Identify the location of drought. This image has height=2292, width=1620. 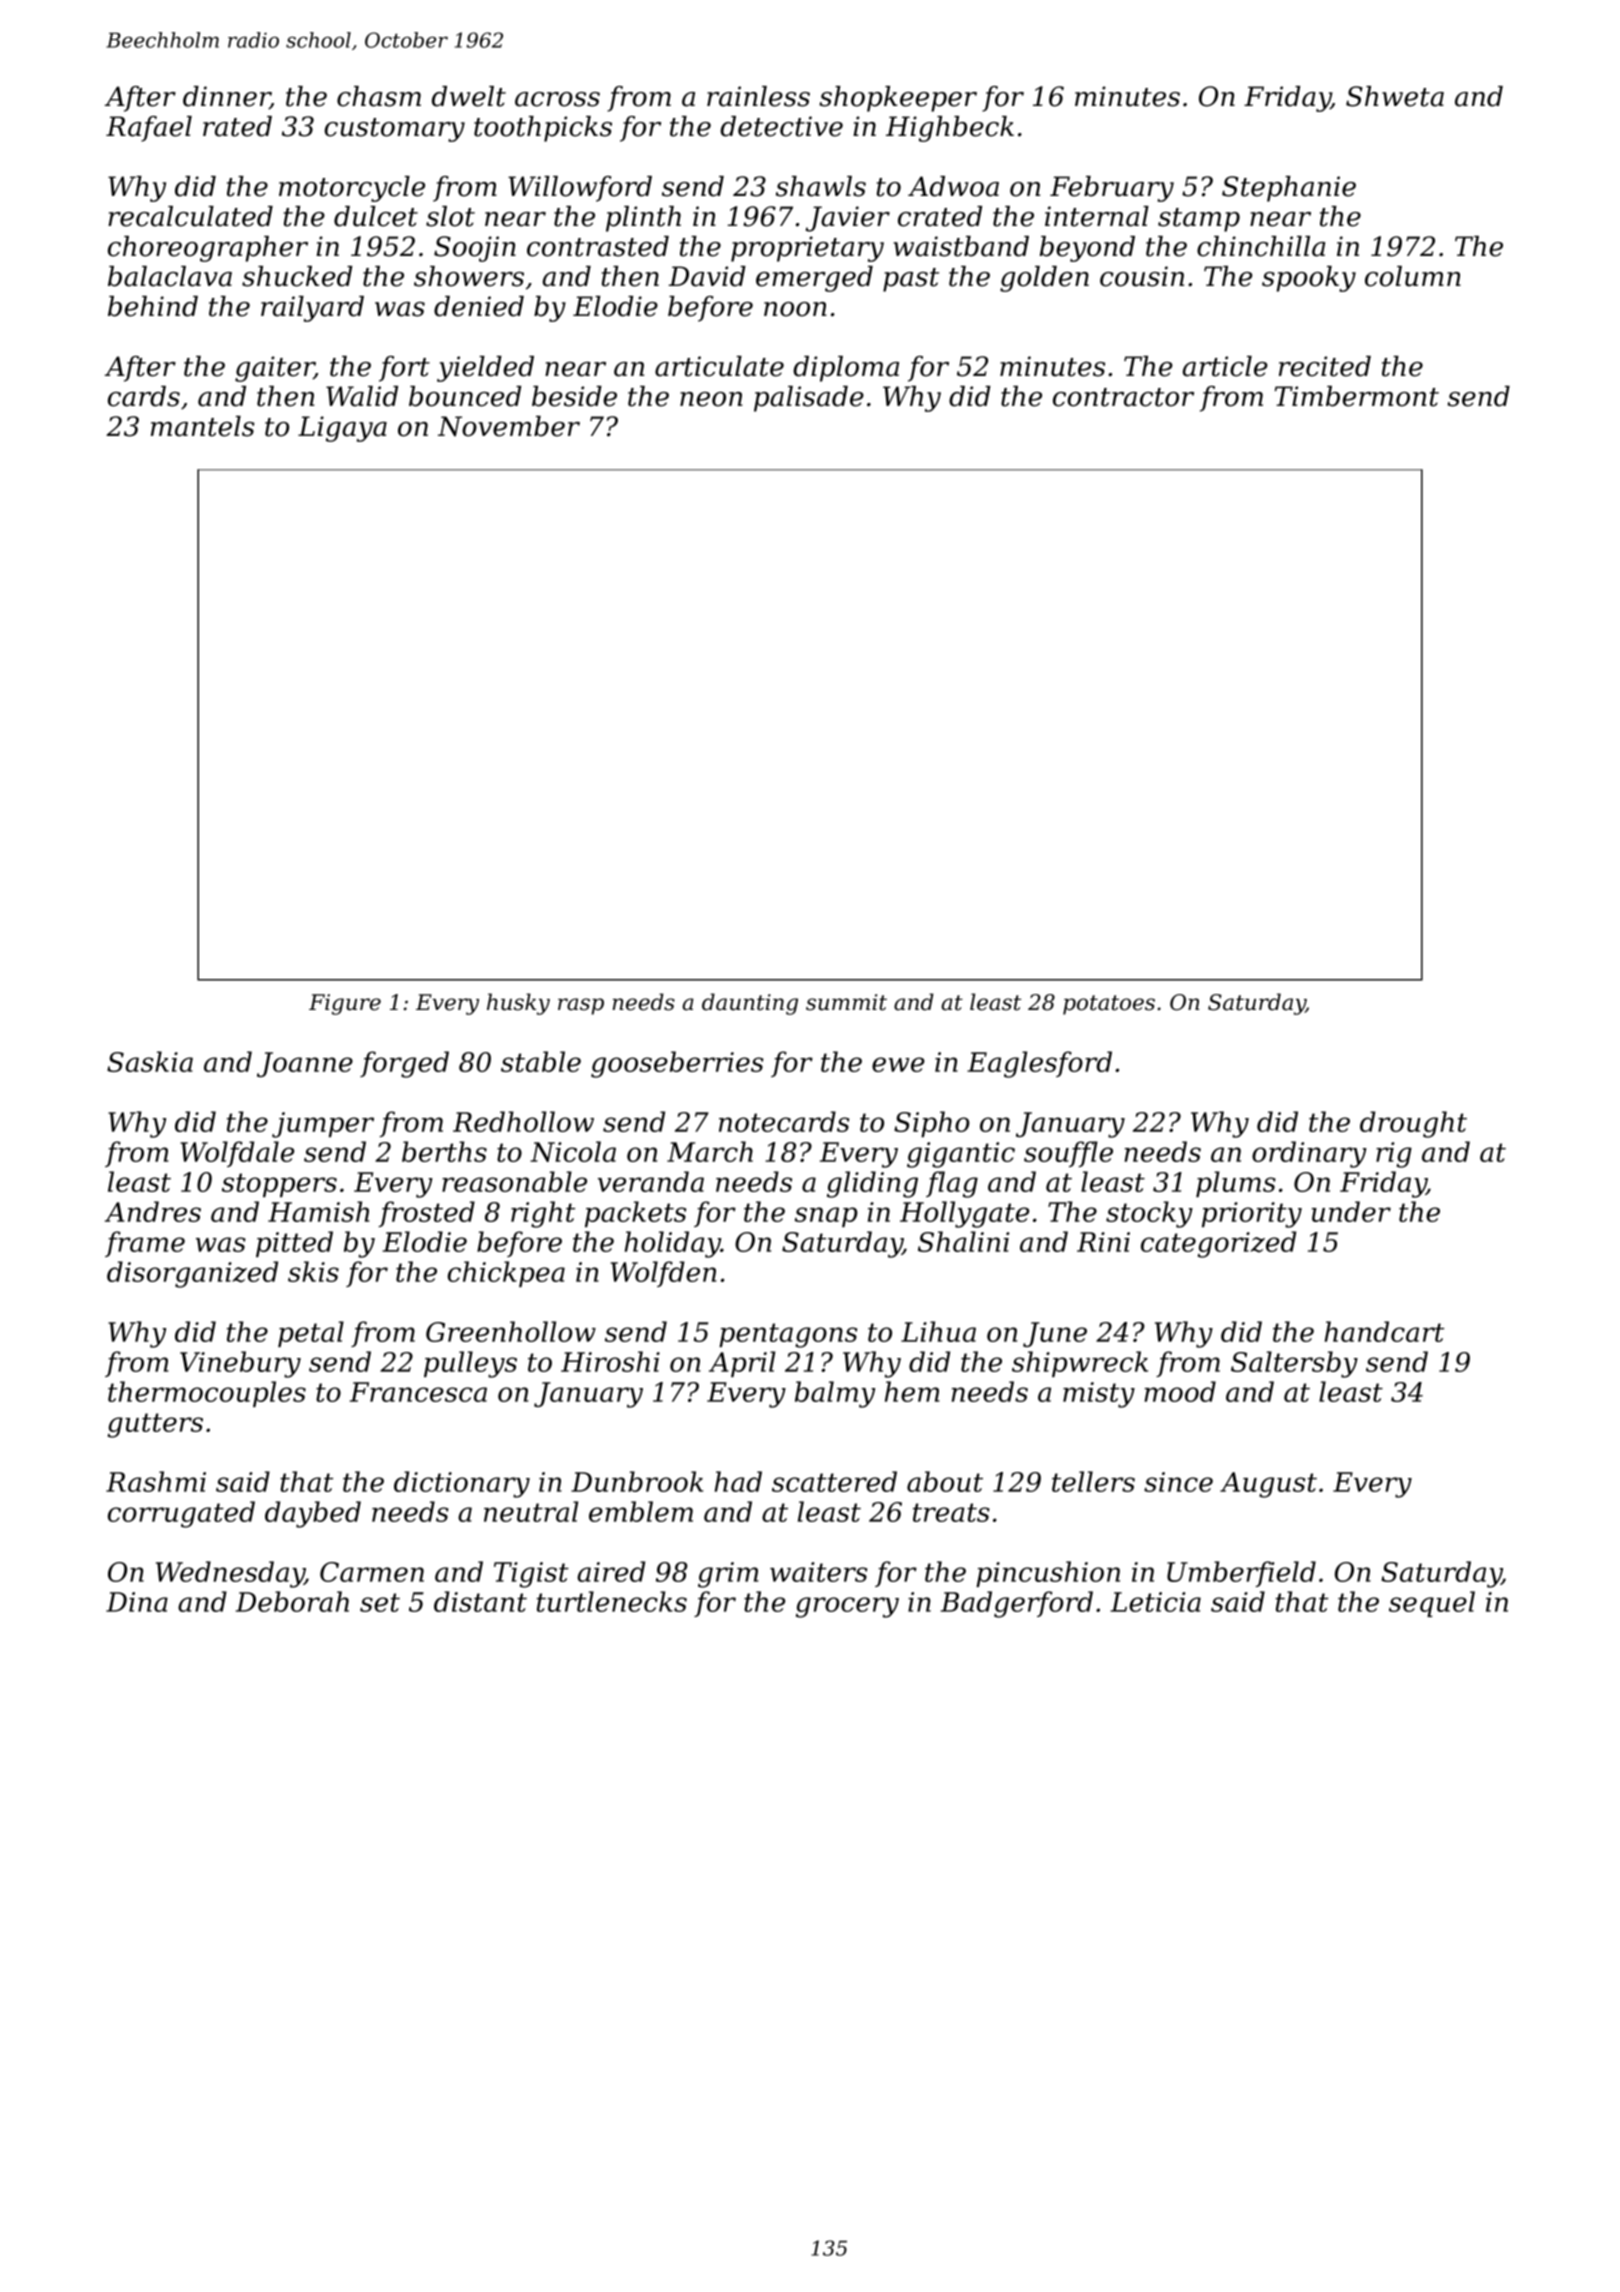
(1413, 1124).
